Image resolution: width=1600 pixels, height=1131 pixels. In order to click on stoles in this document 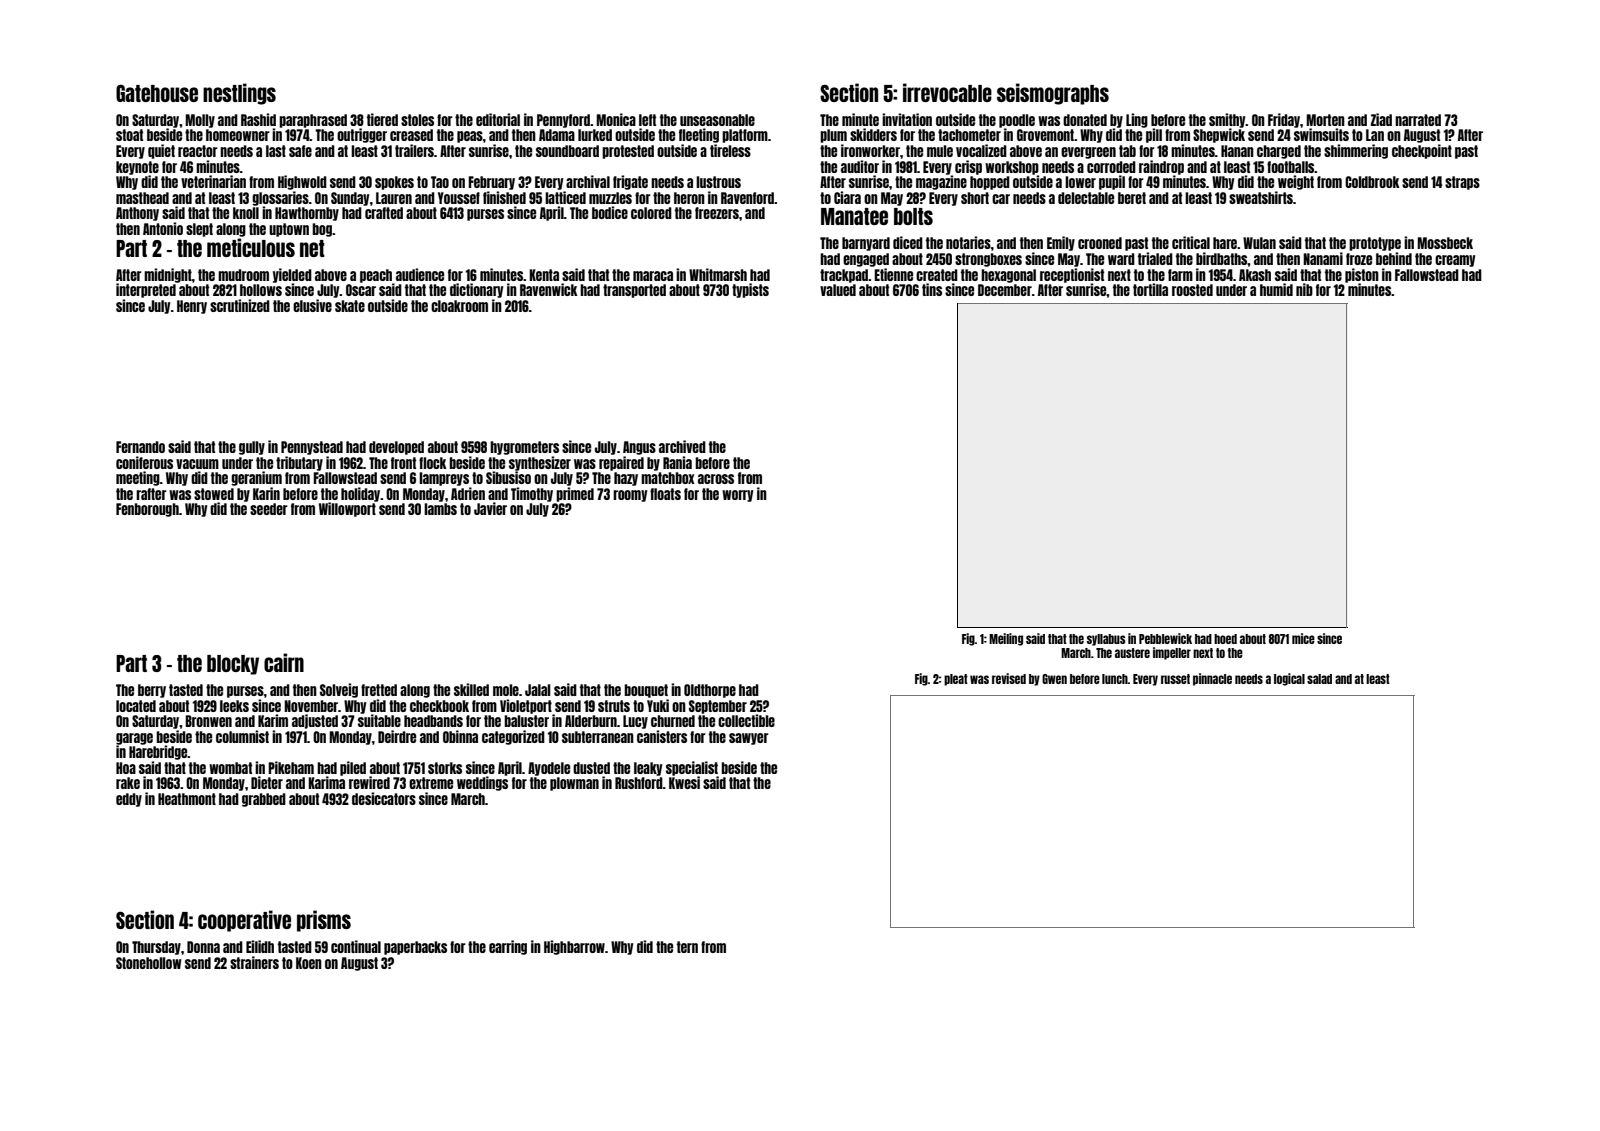, I will do `click(417, 120)`.
